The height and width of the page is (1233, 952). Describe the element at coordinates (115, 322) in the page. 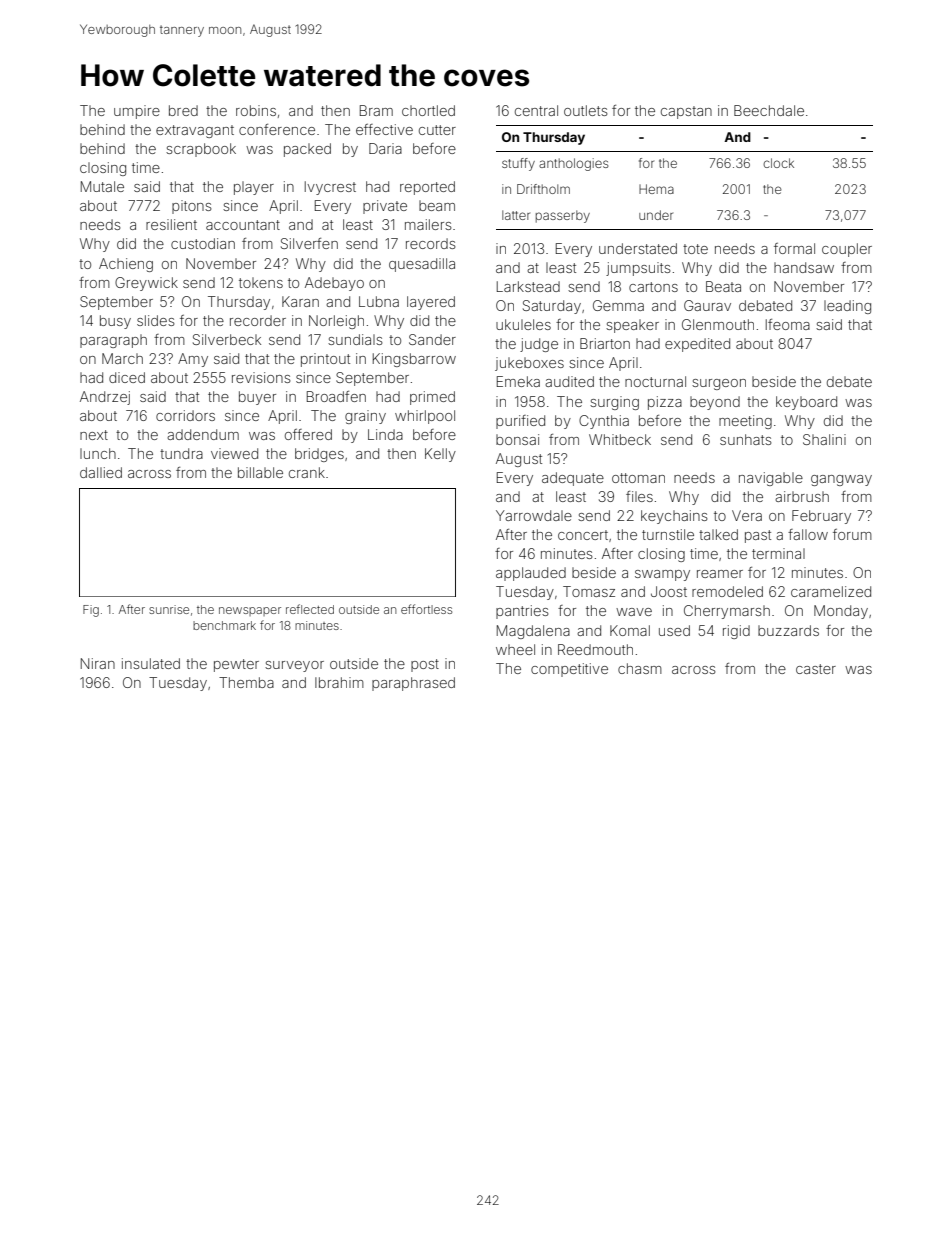

I see `busy` at that location.
